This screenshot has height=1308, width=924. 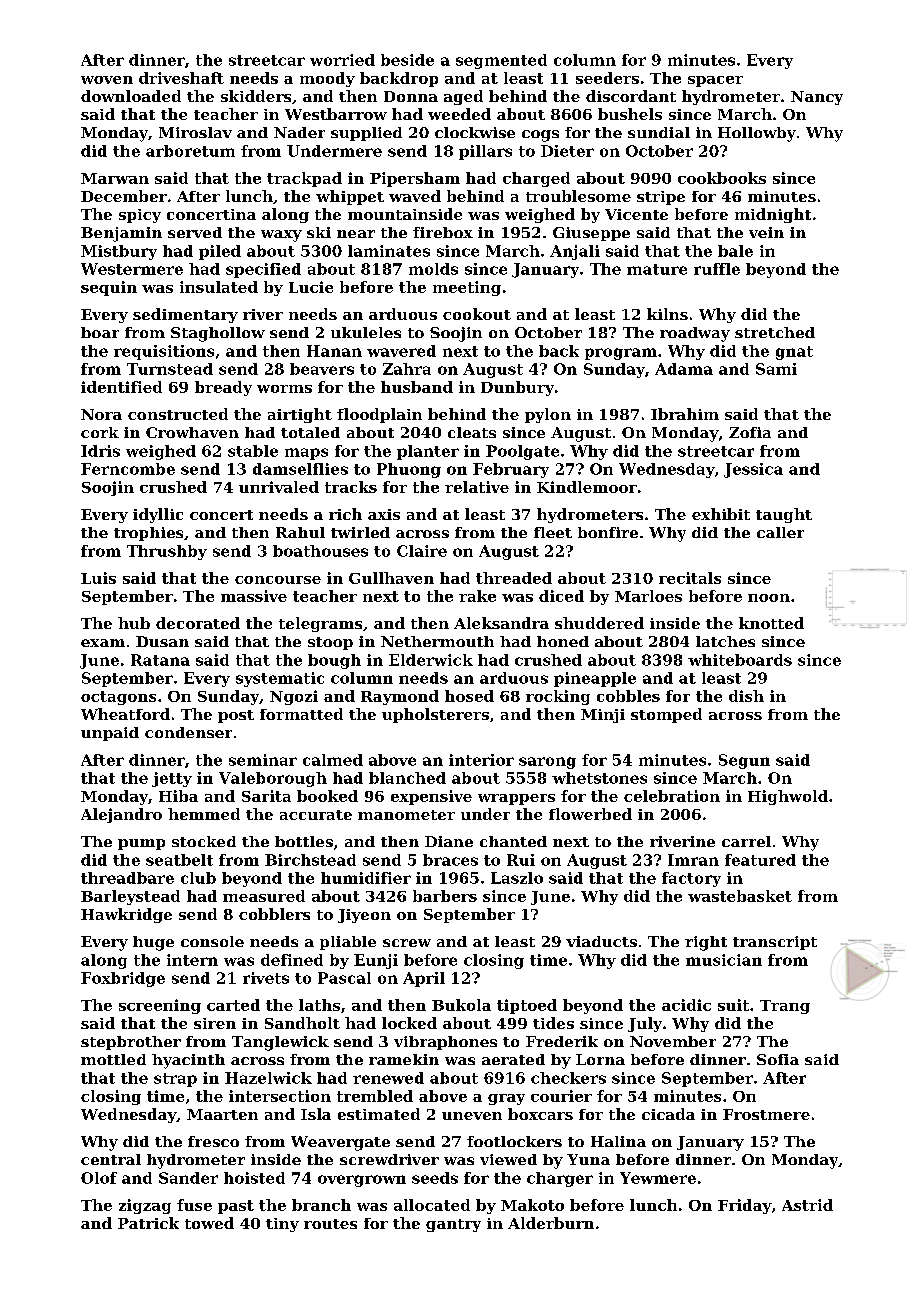 What do you see at coordinates (406, 815) in the screenshot?
I see `manometer` at bounding box center [406, 815].
